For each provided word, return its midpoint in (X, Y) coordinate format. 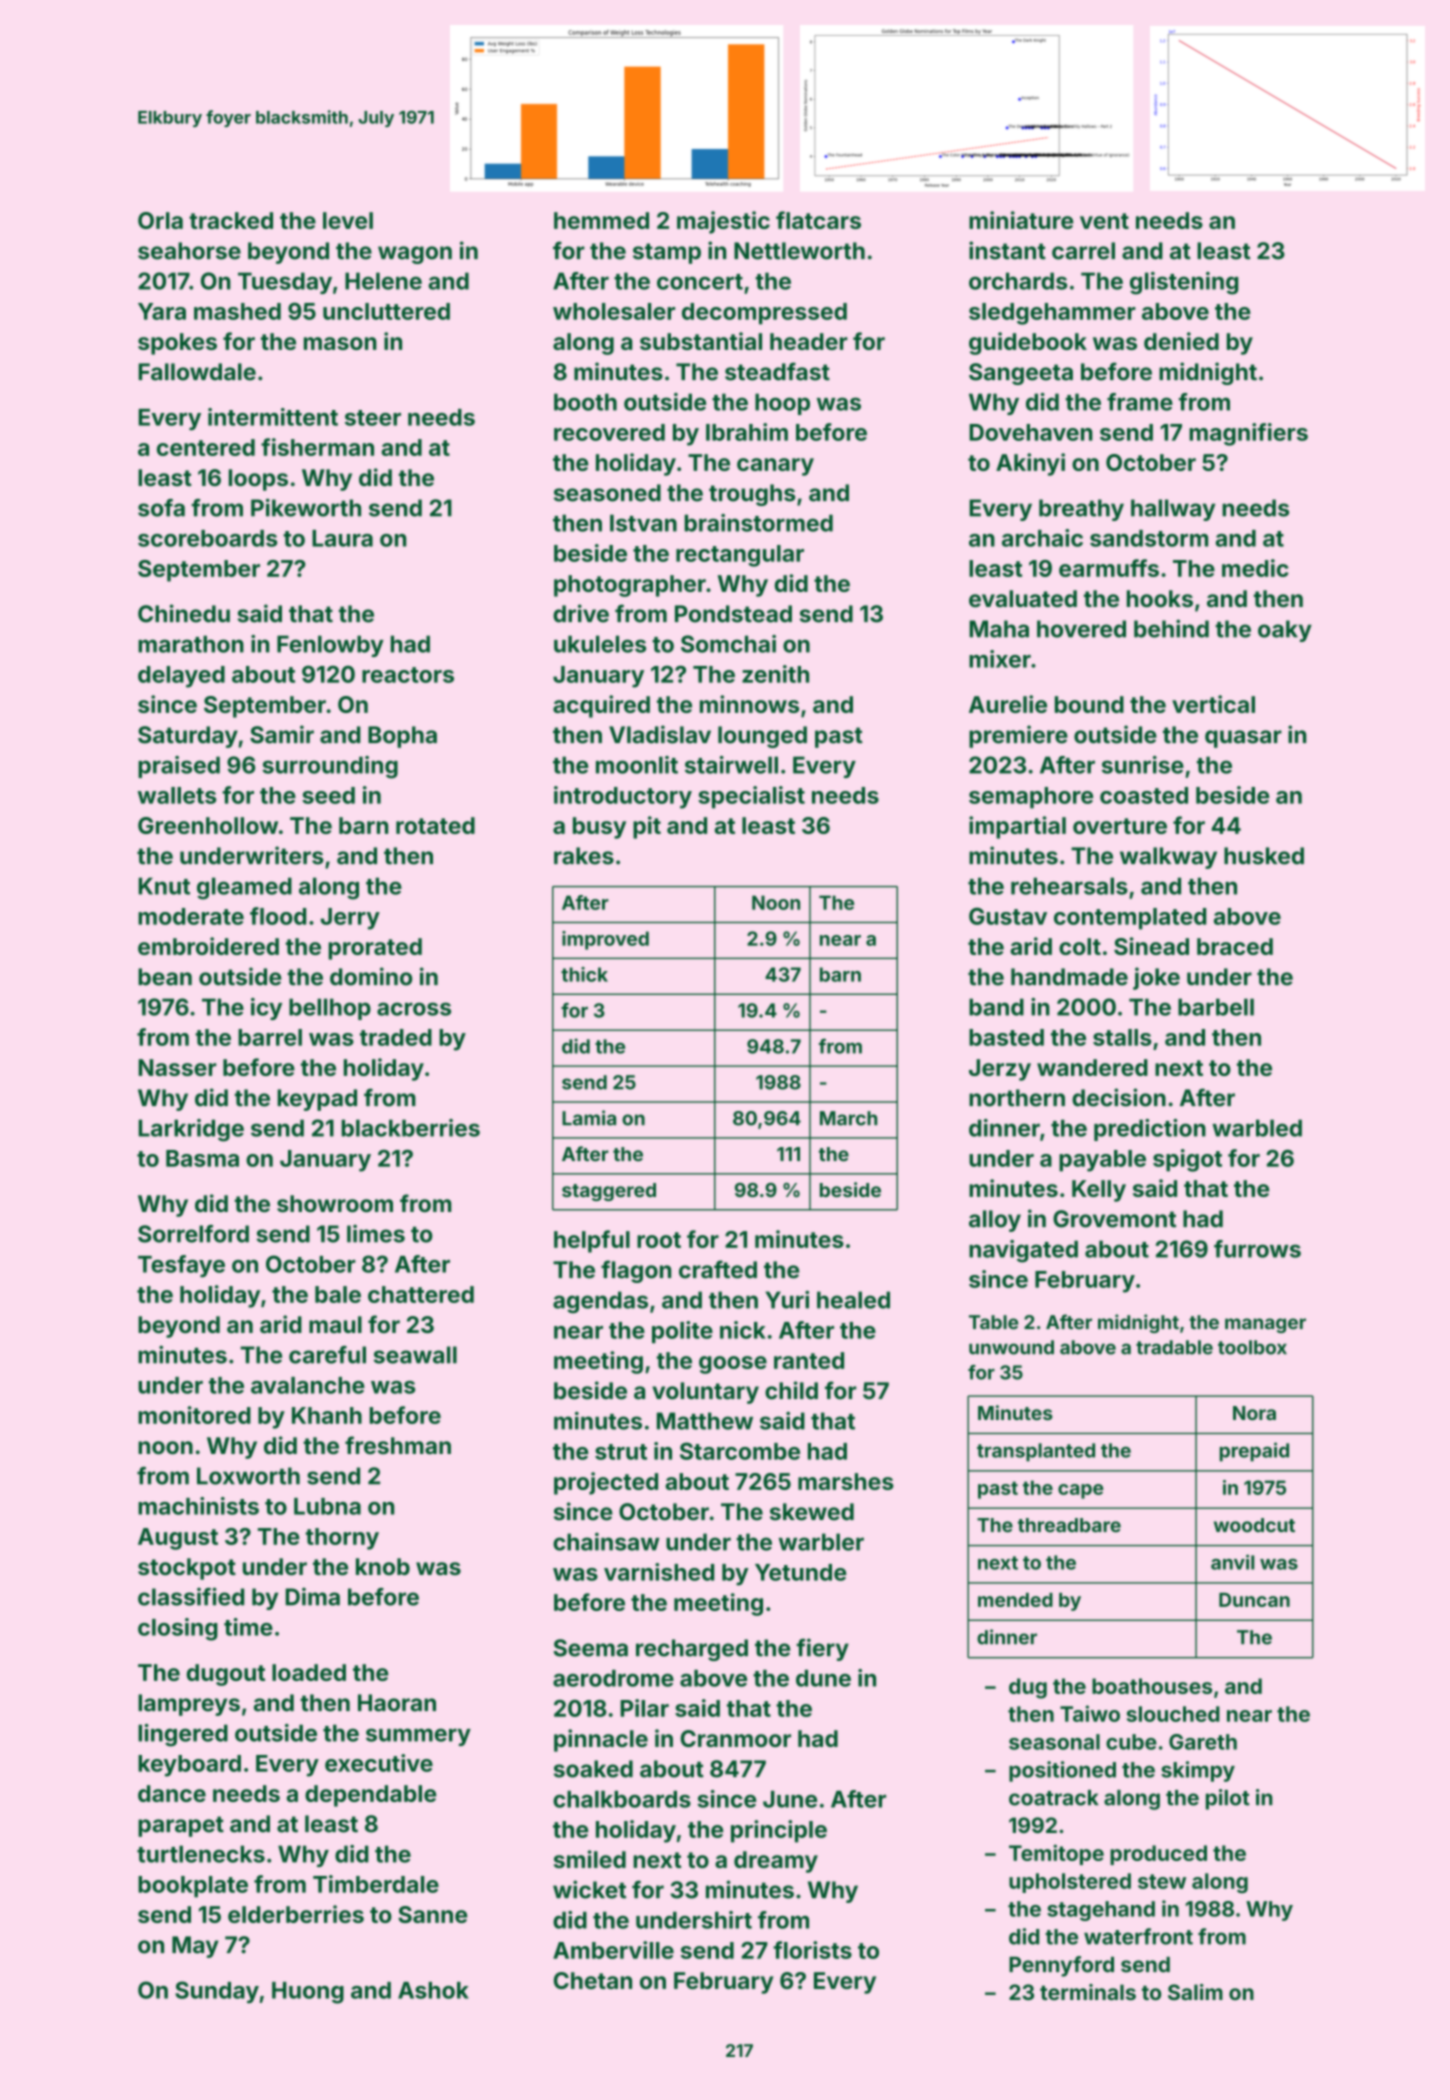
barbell (1216, 1007)
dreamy (776, 1862)
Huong (308, 1993)
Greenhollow (208, 825)
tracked (231, 220)
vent (1104, 221)
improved (605, 940)
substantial (701, 341)
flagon (636, 1271)
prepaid (1254, 1452)
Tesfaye (181, 1266)
